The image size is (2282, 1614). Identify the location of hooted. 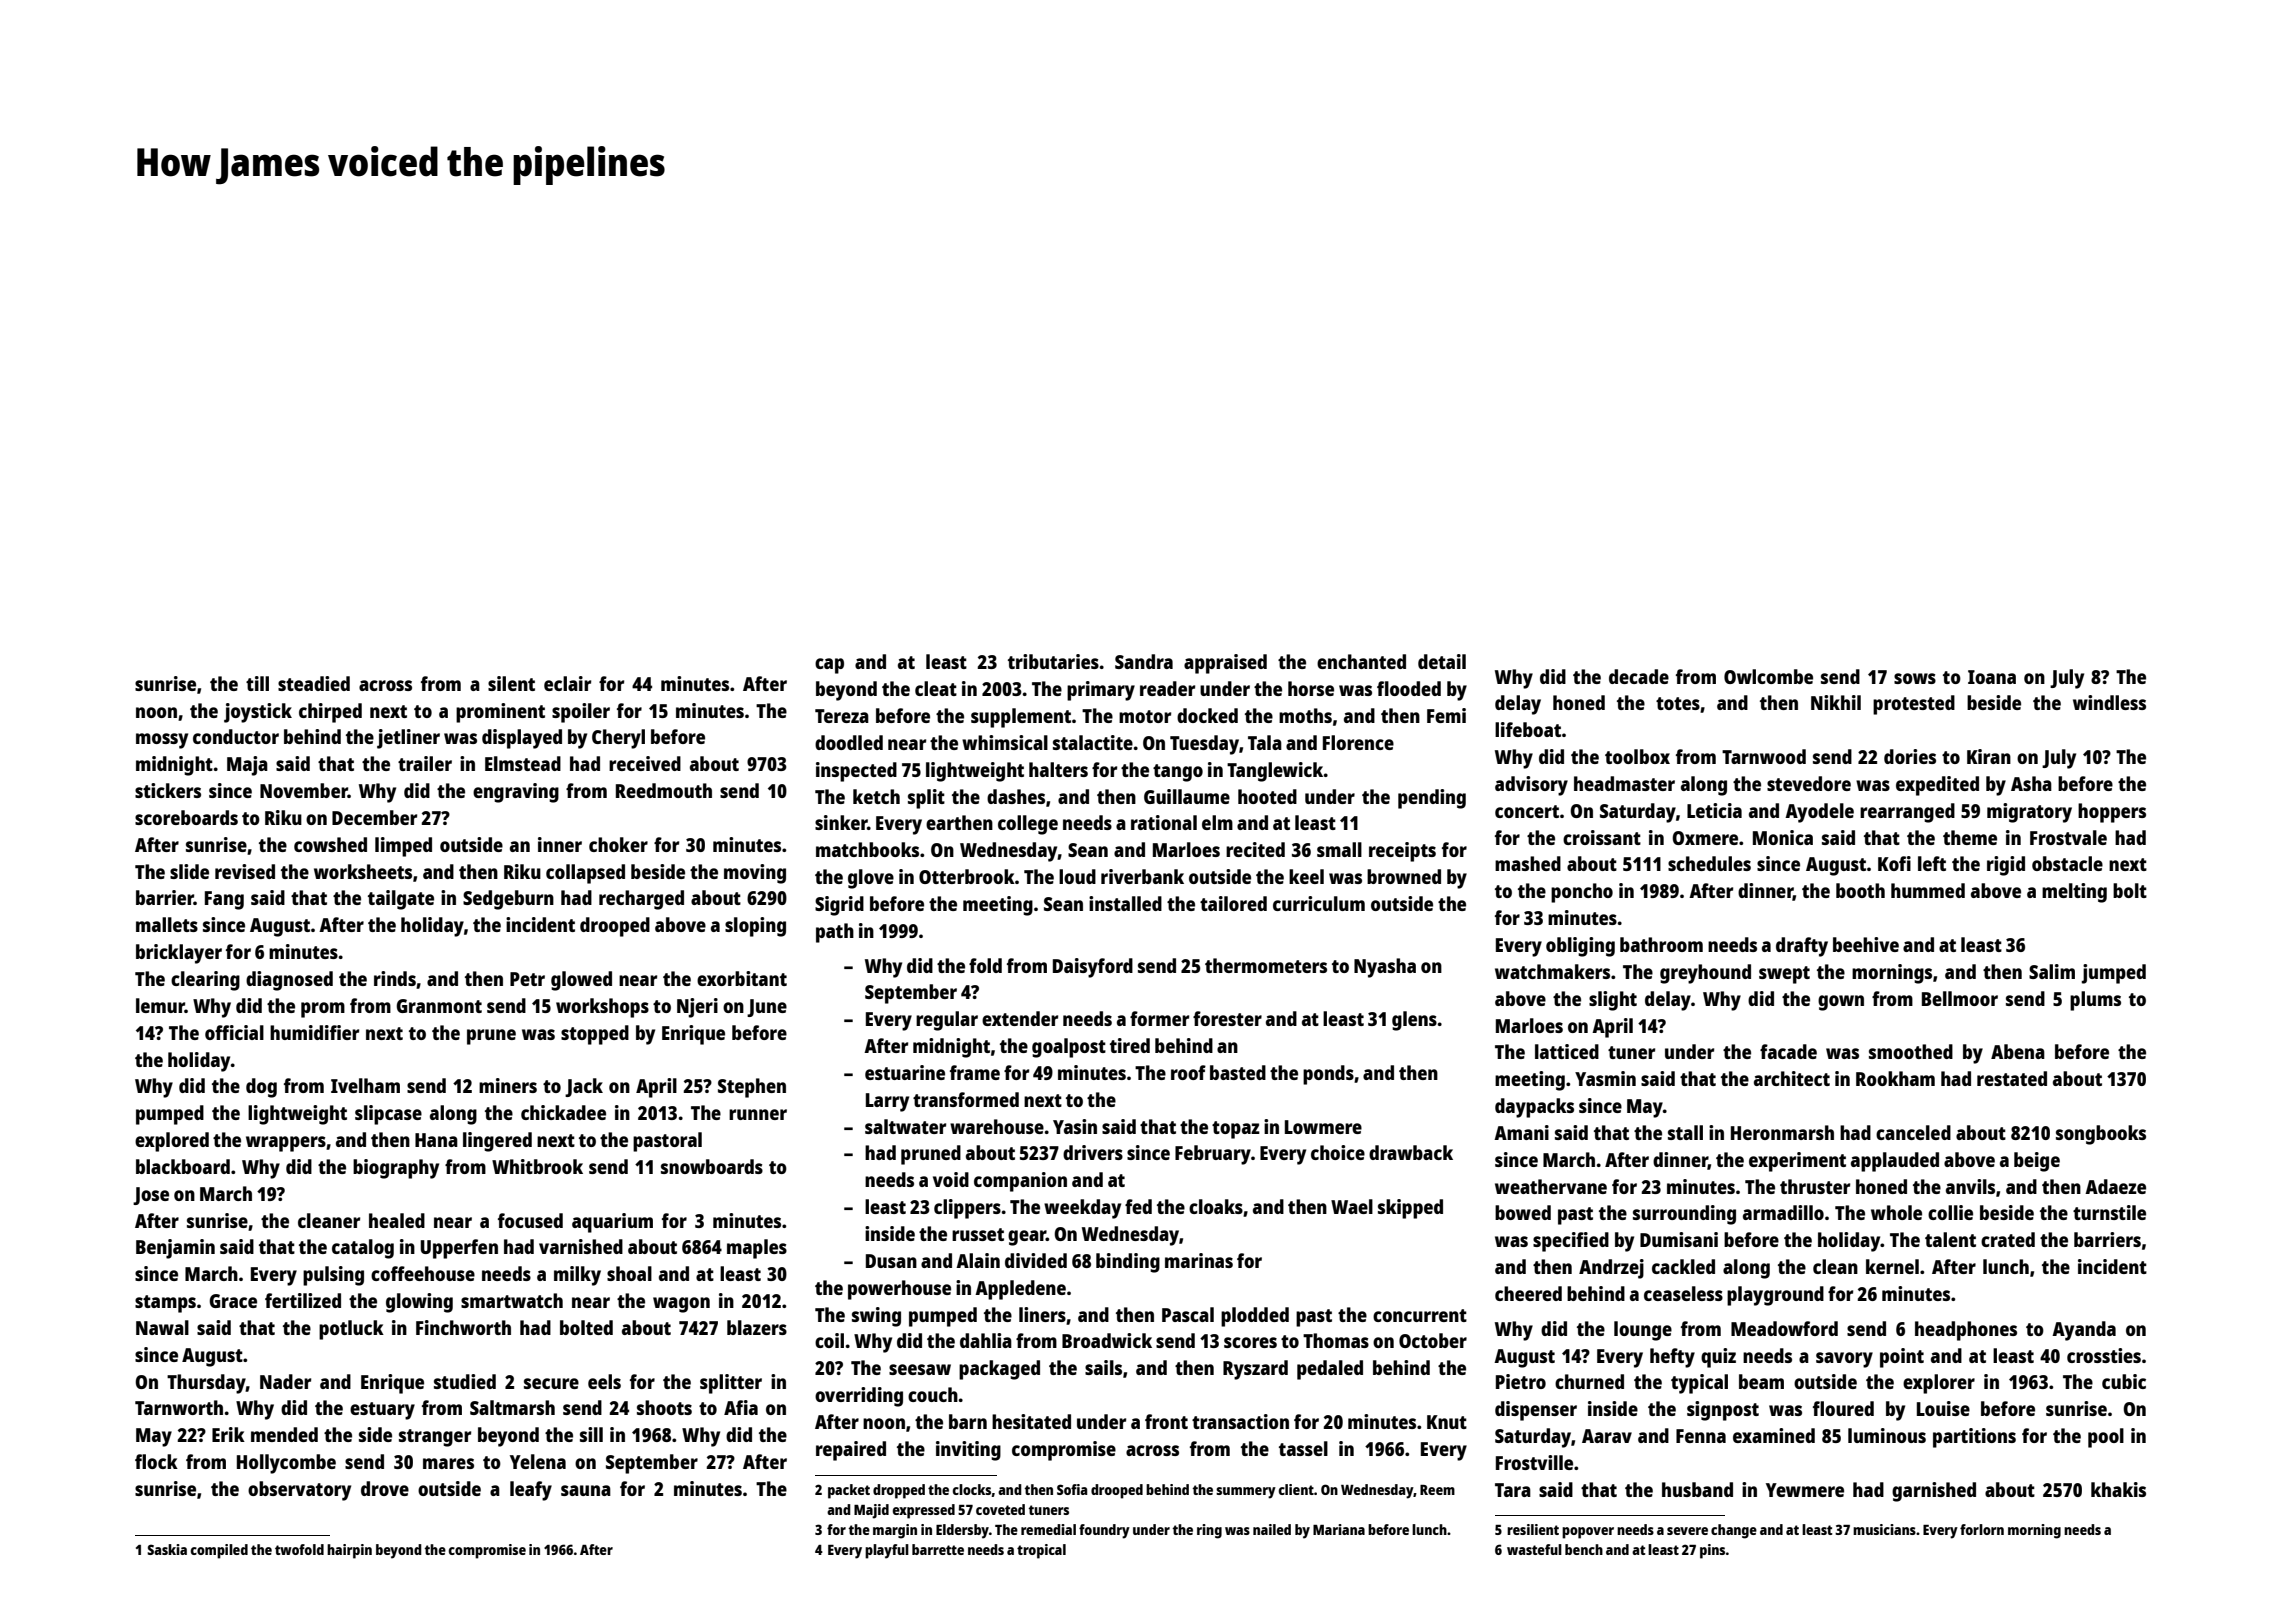
(1267, 796).
